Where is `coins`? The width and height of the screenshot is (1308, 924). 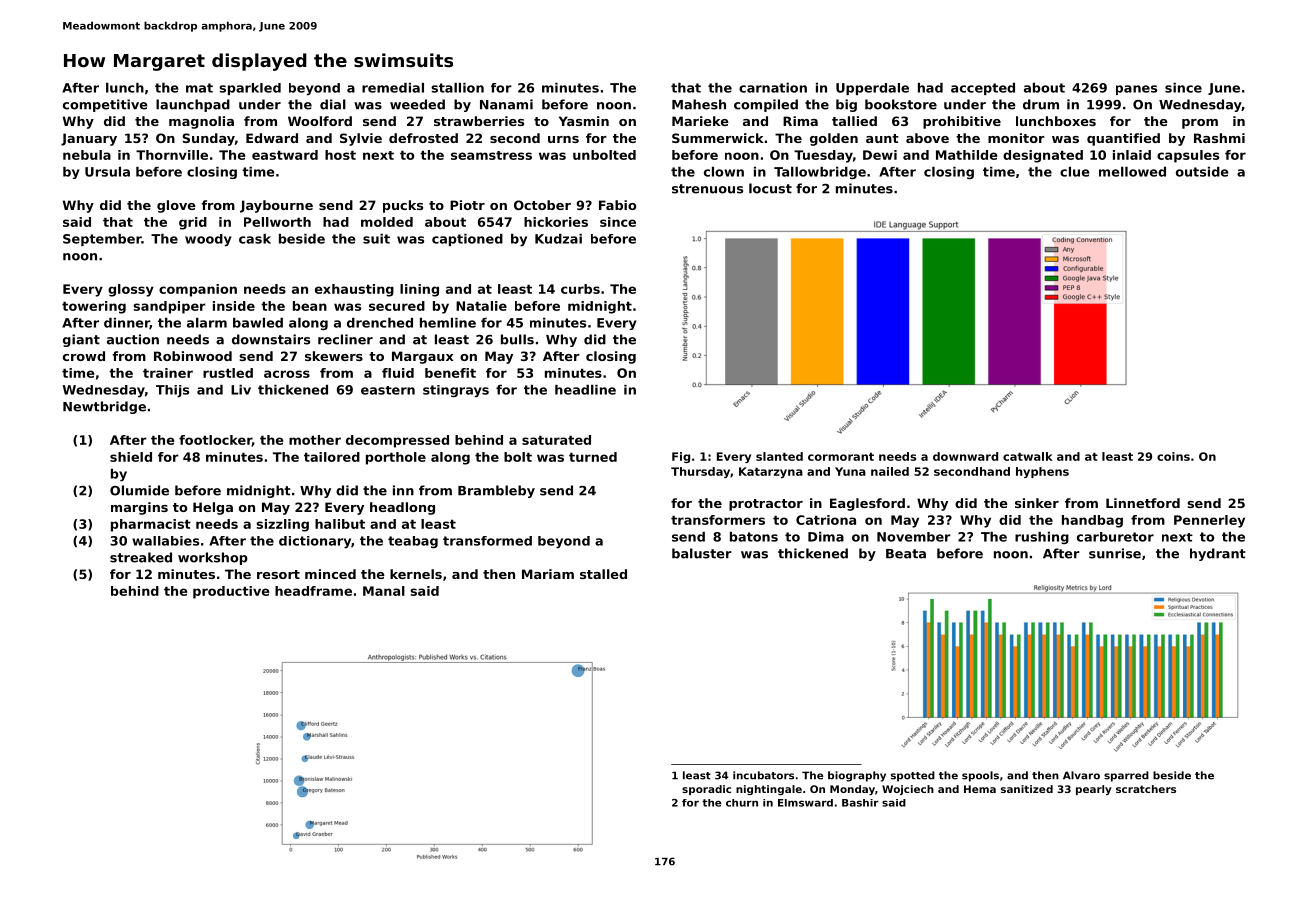 coins is located at coordinates (1173, 456).
